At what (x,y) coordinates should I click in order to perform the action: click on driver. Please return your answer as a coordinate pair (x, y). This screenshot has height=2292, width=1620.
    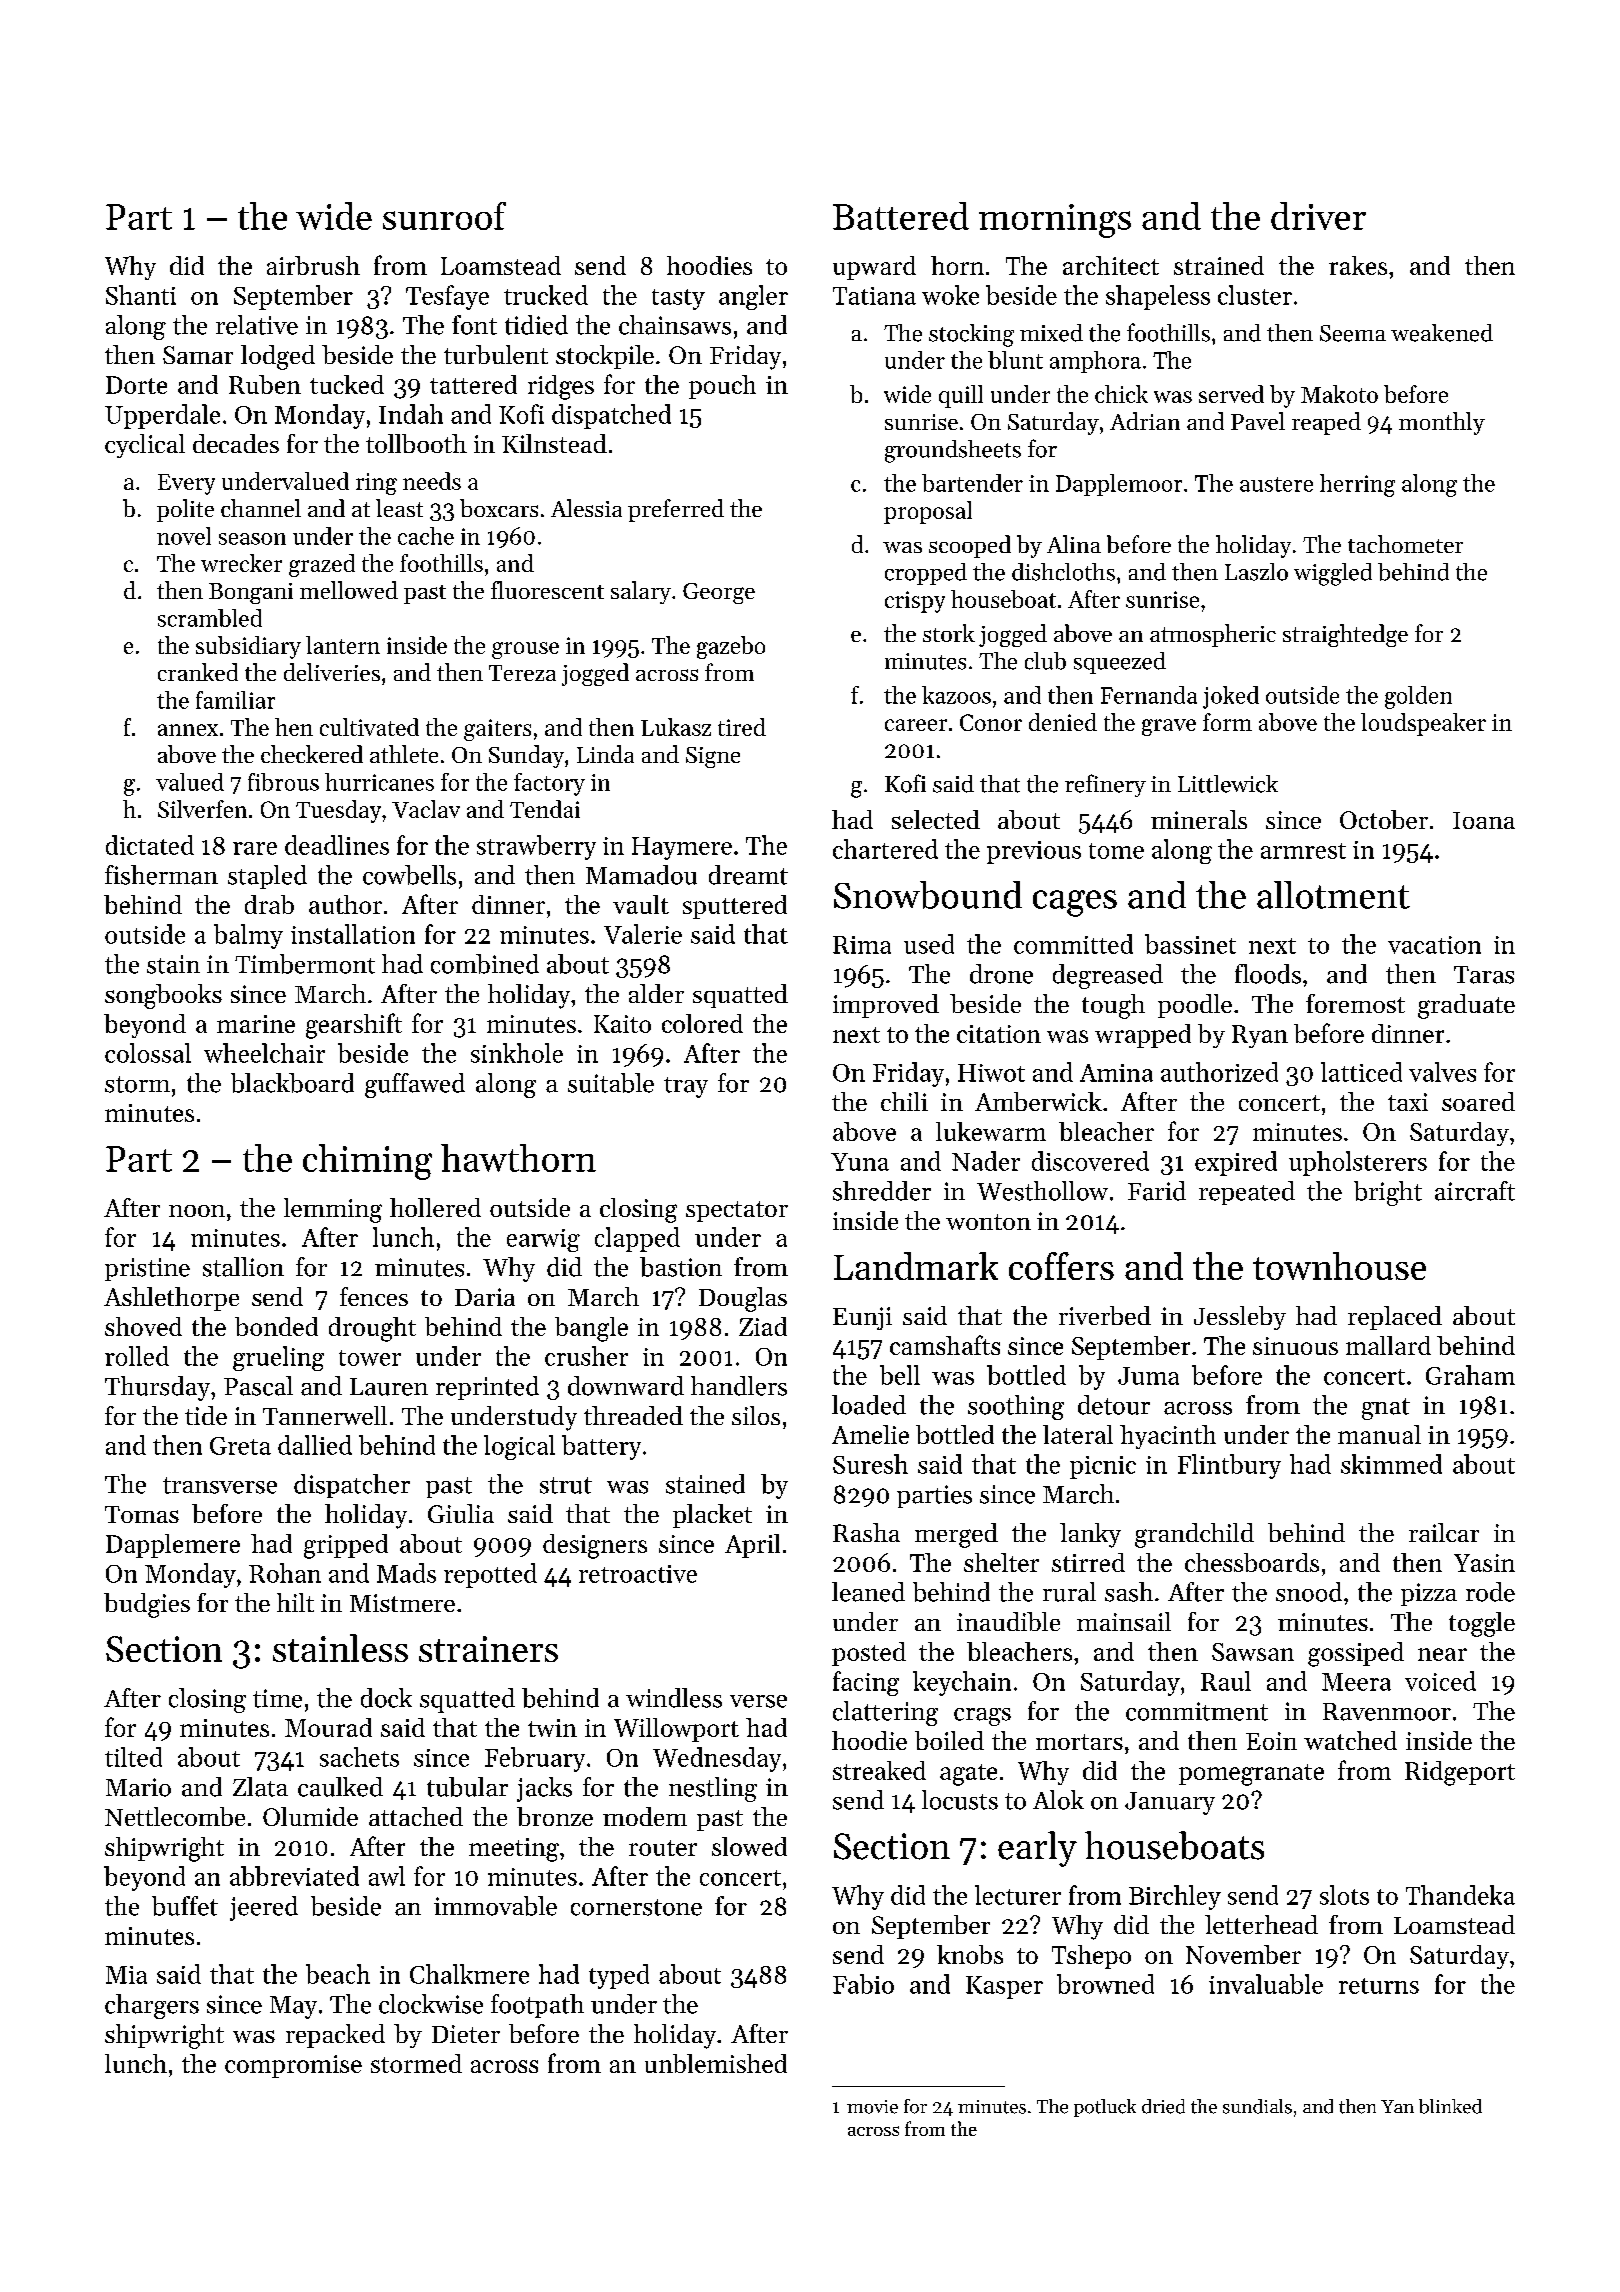
    Looking at the image, I should click on (1318, 216).
